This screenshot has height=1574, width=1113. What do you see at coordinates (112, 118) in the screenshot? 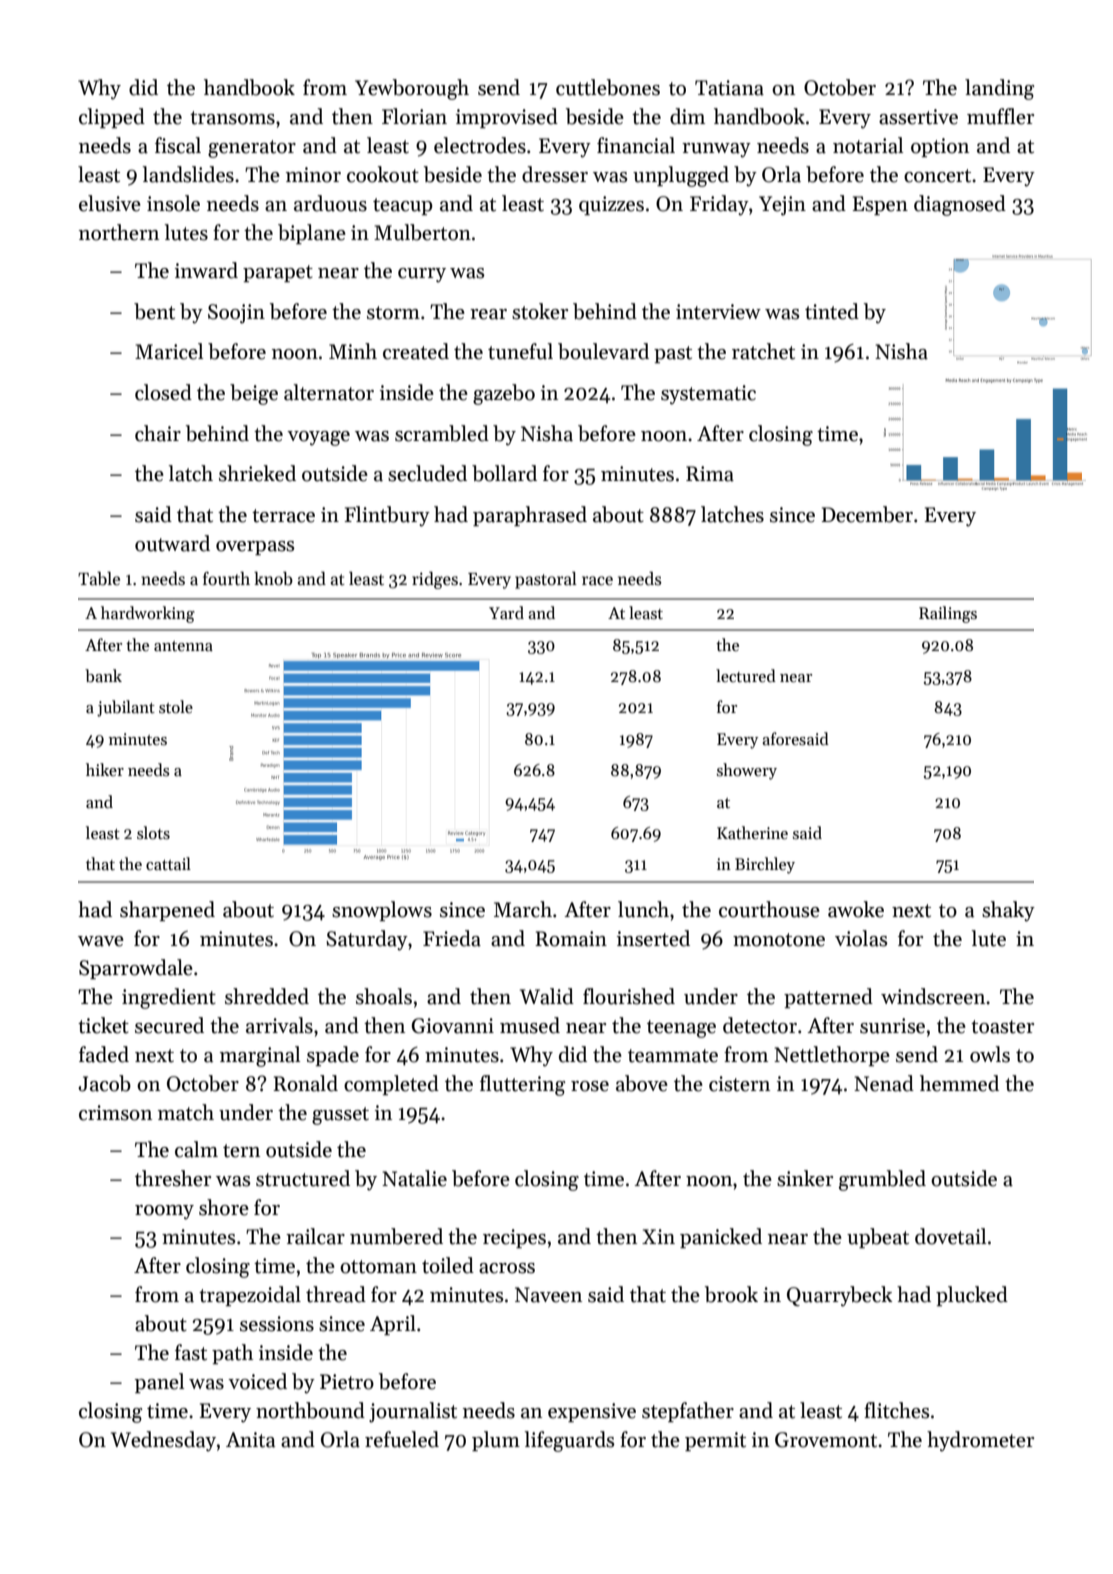
I see `clipped` at bounding box center [112, 118].
